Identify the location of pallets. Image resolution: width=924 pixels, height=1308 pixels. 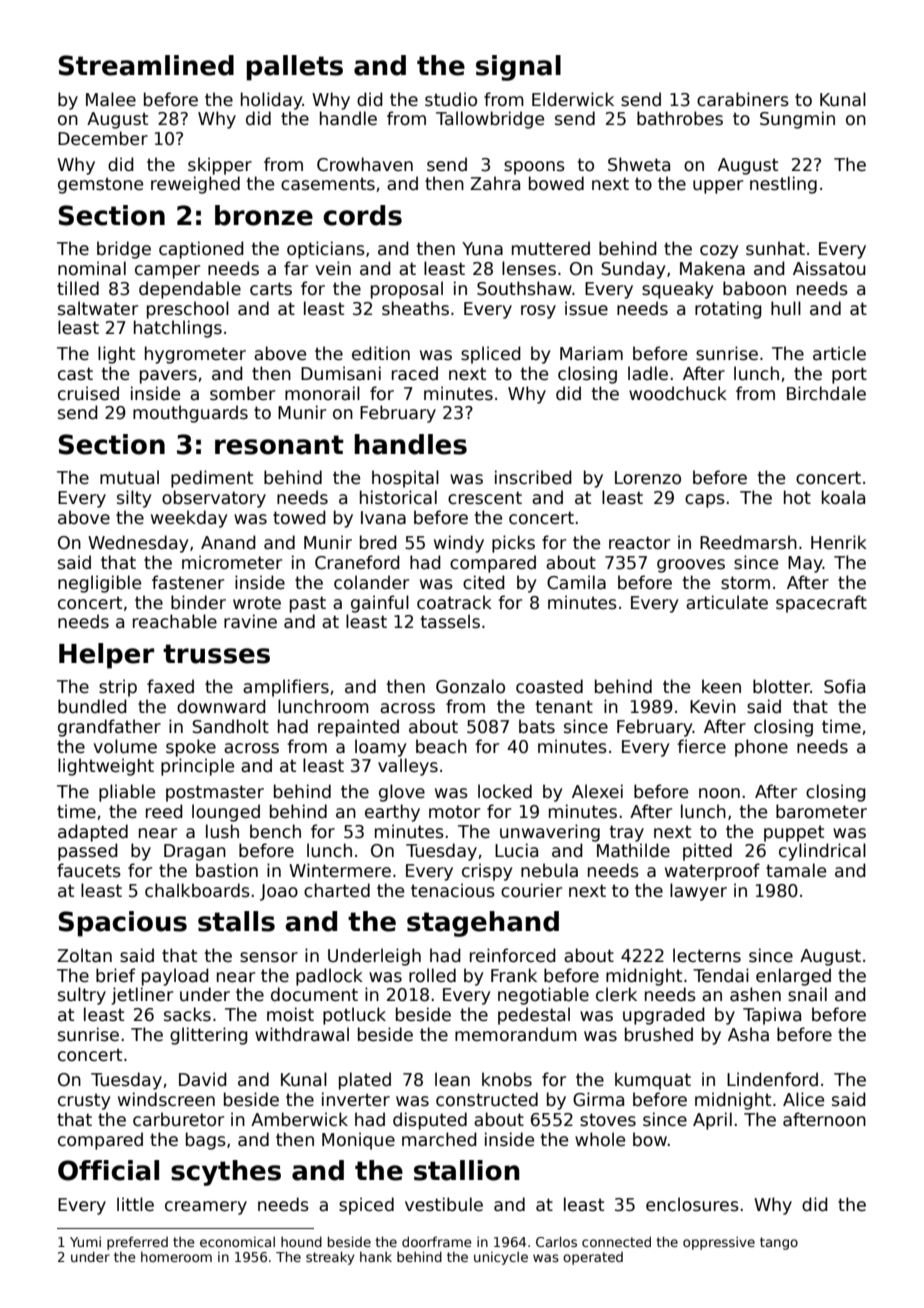
(295, 68).
